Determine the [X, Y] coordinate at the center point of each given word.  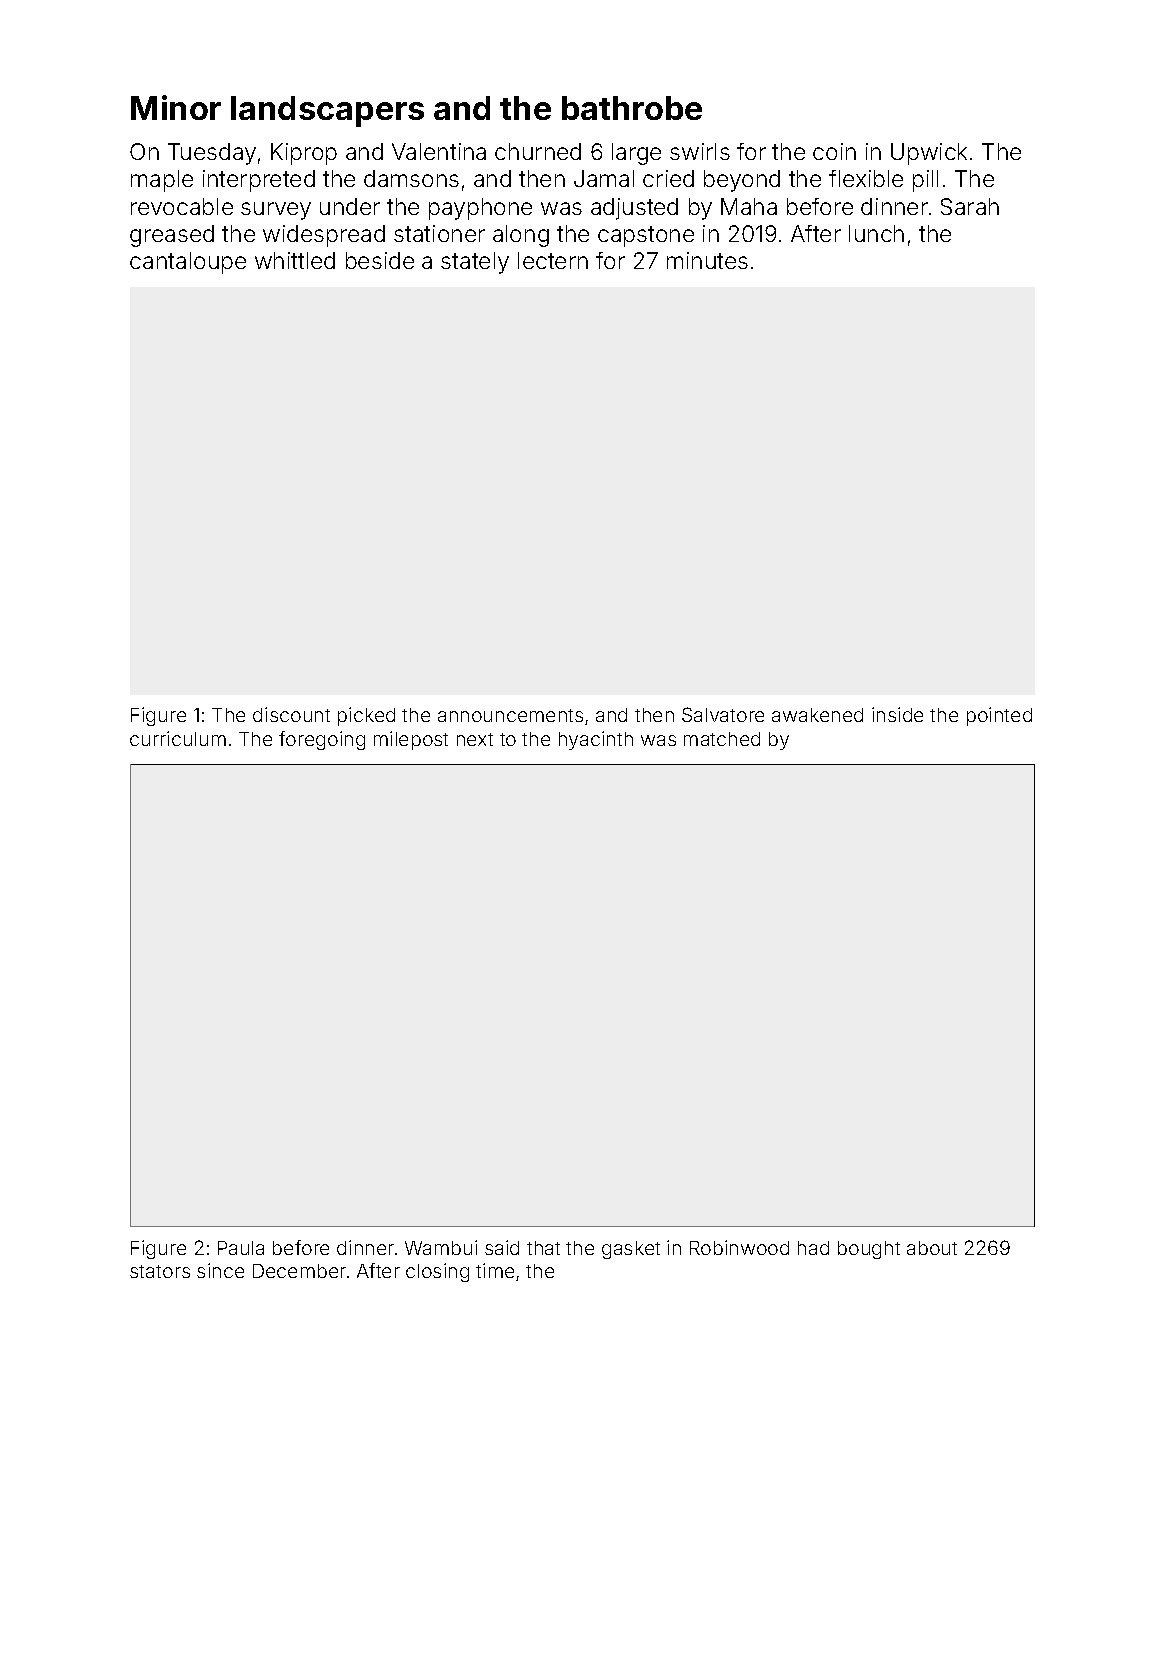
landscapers [327, 111]
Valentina [439, 151]
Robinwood [739, 1247]
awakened [817, 715]
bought [869, 1250]
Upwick [929, 154]
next [475, 739]
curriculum [178, 738]
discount [291, 714]
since [220, 1270]
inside [897, 714]
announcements [510, 715]
